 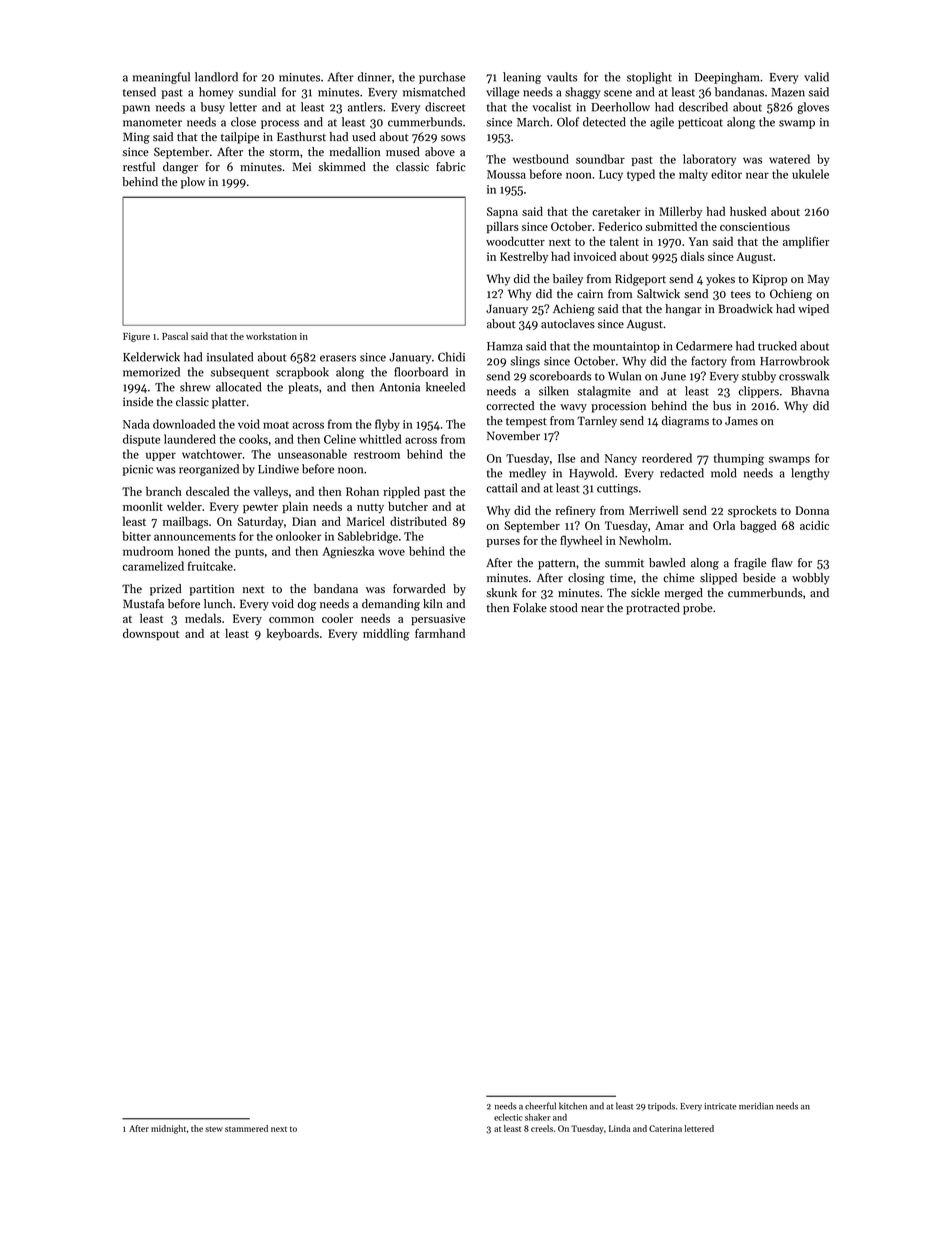 What do you see at coordinates (168, 1129) in the screenshot?
I see `midnight` at bounding box center [168, 1129].
